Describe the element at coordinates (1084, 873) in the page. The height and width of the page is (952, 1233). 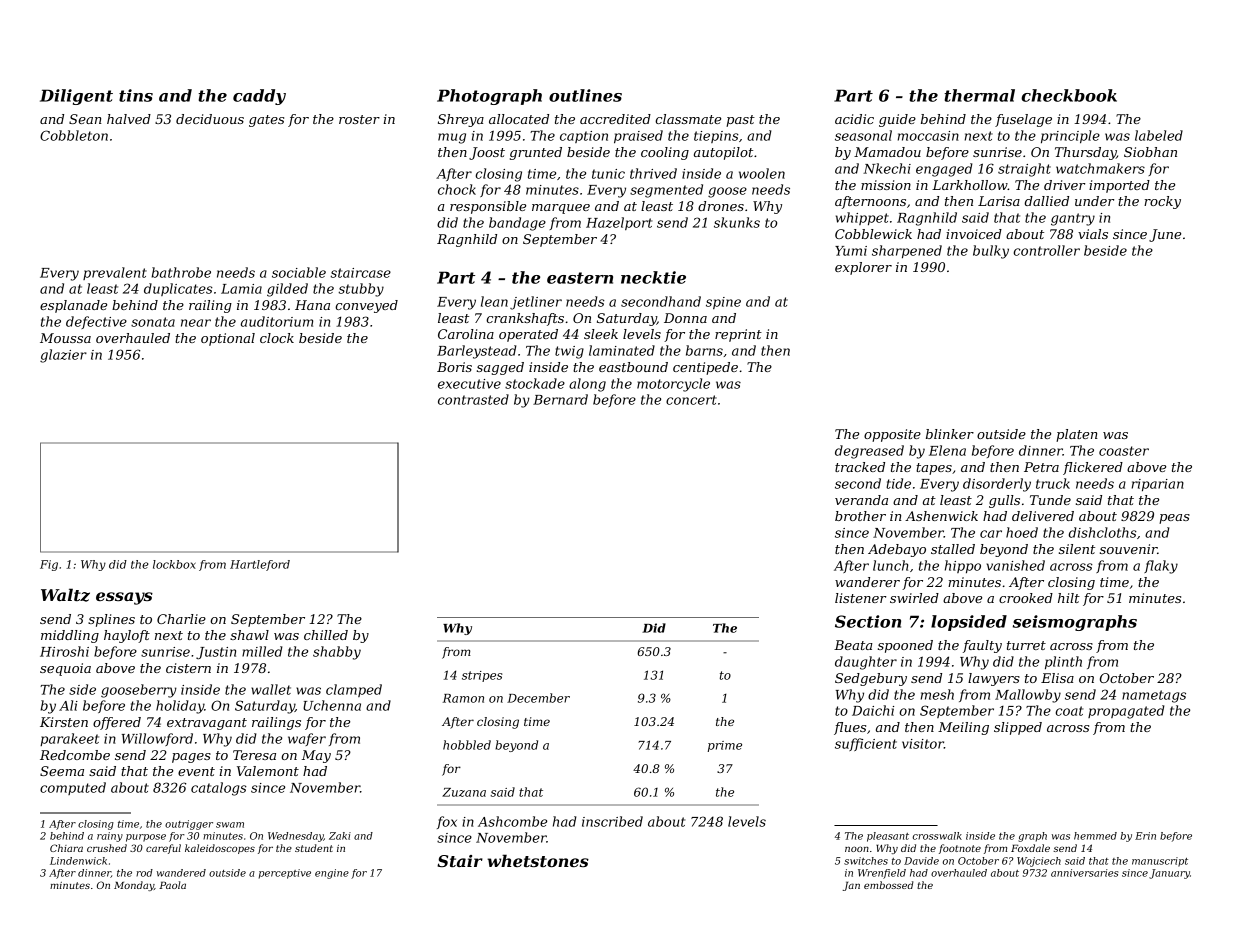
I see `anniversaries` at that location.
